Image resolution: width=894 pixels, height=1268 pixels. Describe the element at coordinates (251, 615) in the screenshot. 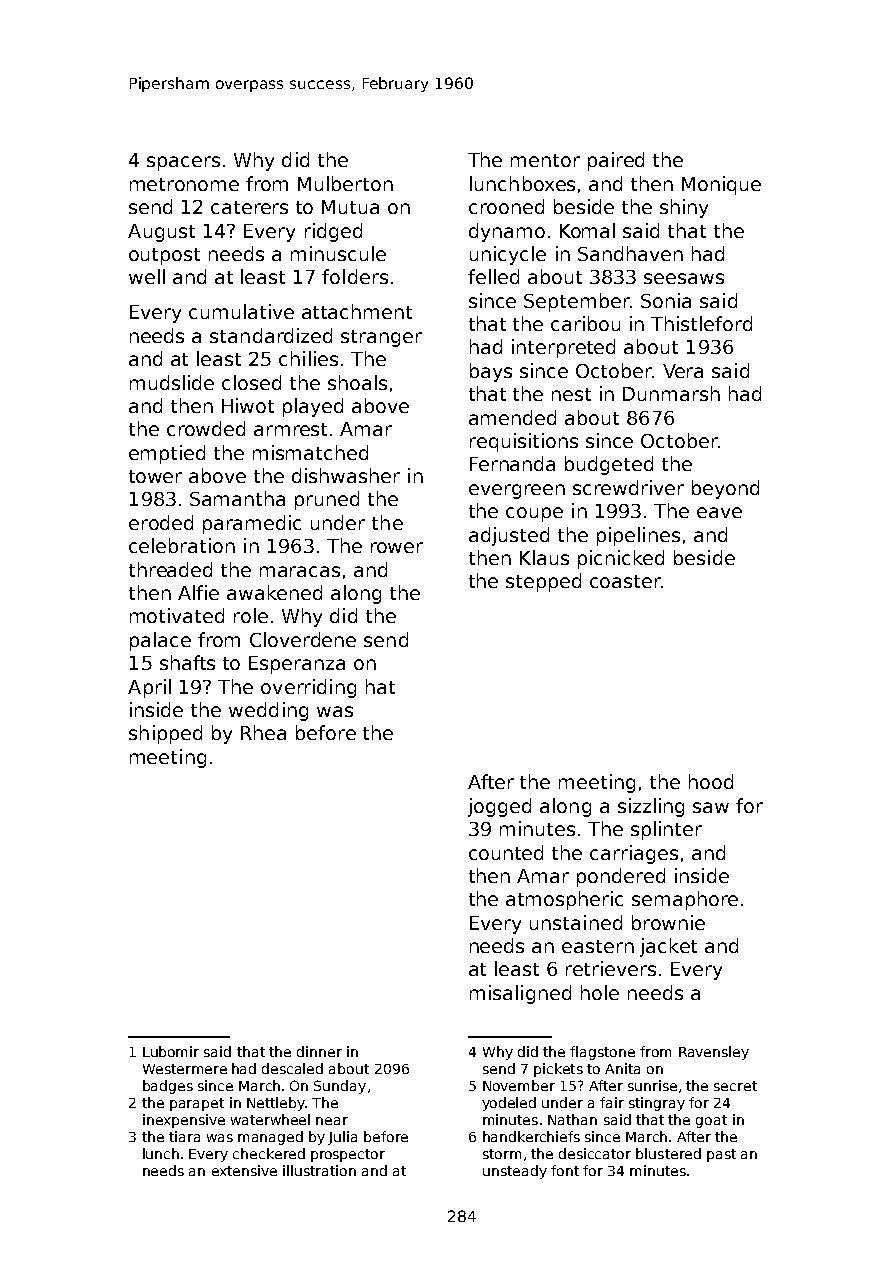

I see `role` at that location.
